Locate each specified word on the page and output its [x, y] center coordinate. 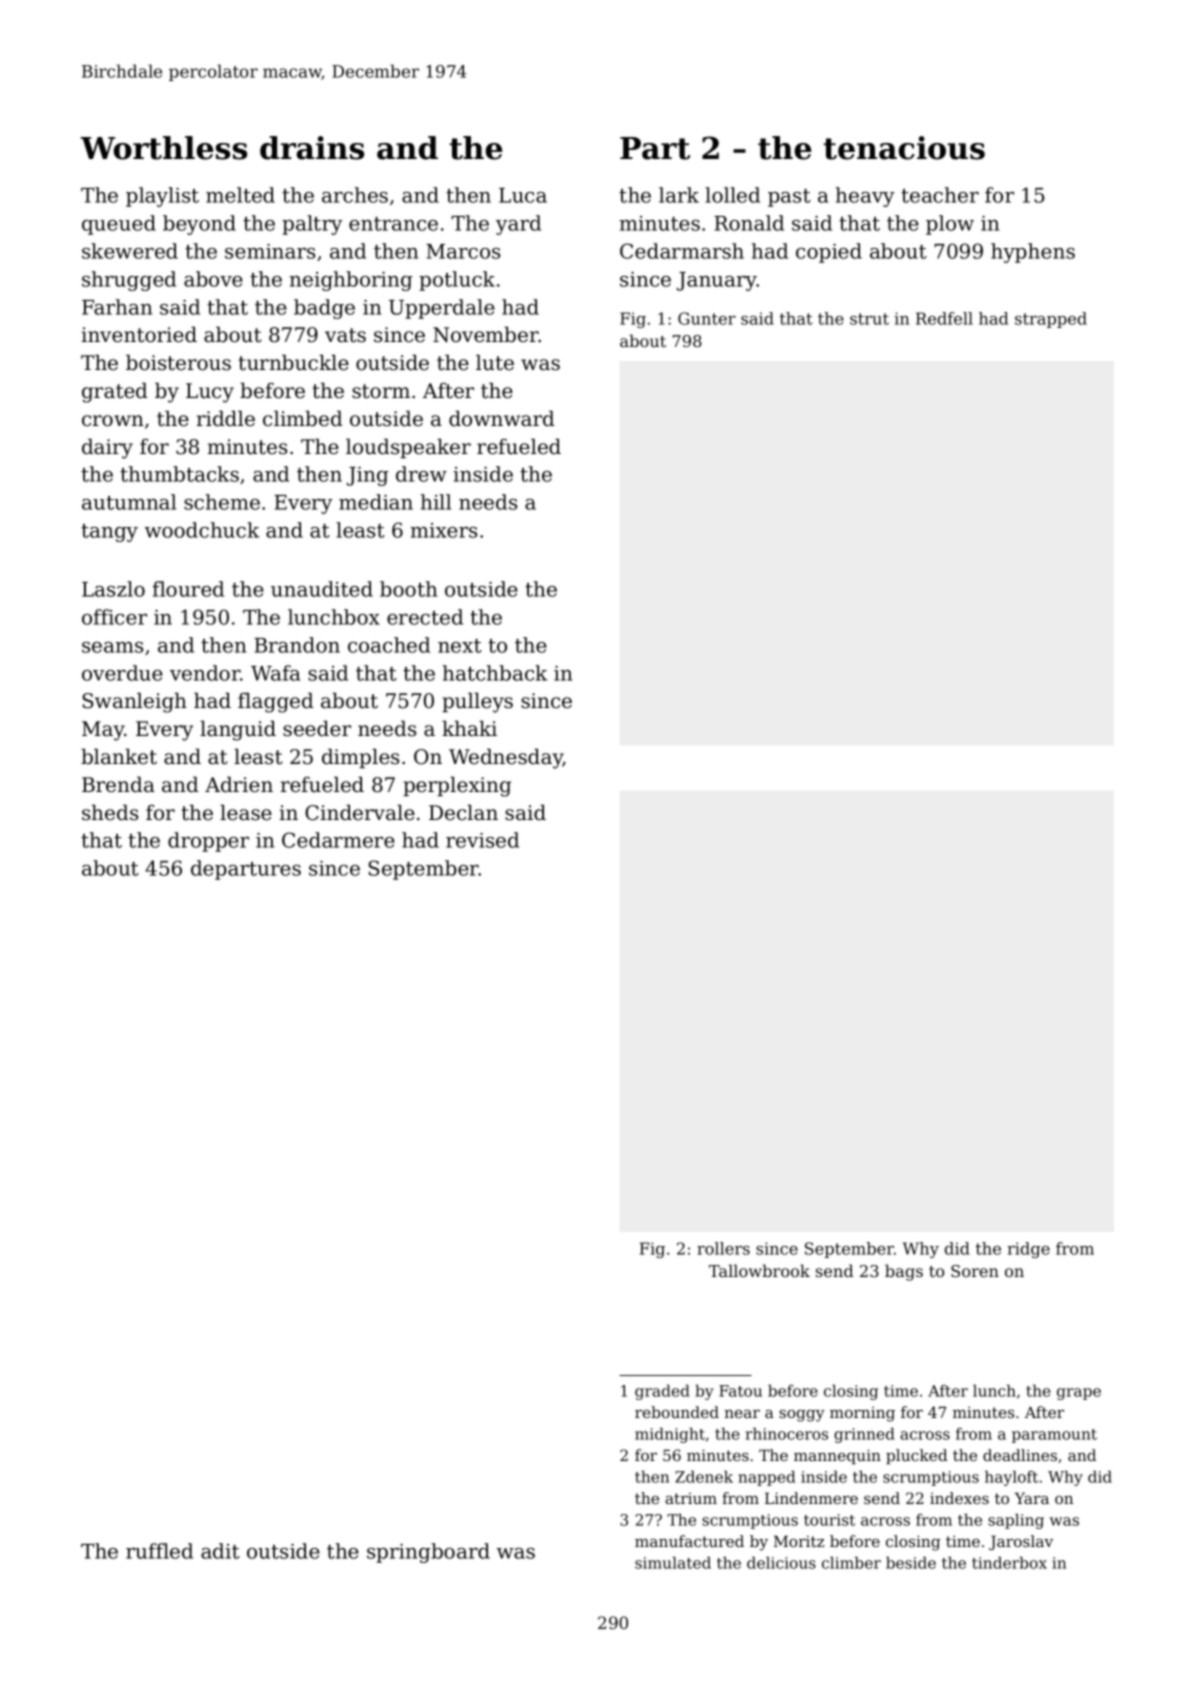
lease [246, 812]
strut [869, 319]
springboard [428, 1553]
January [717, 281]
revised [482, 840]
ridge [1028, 1250]
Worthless [163, 148]
